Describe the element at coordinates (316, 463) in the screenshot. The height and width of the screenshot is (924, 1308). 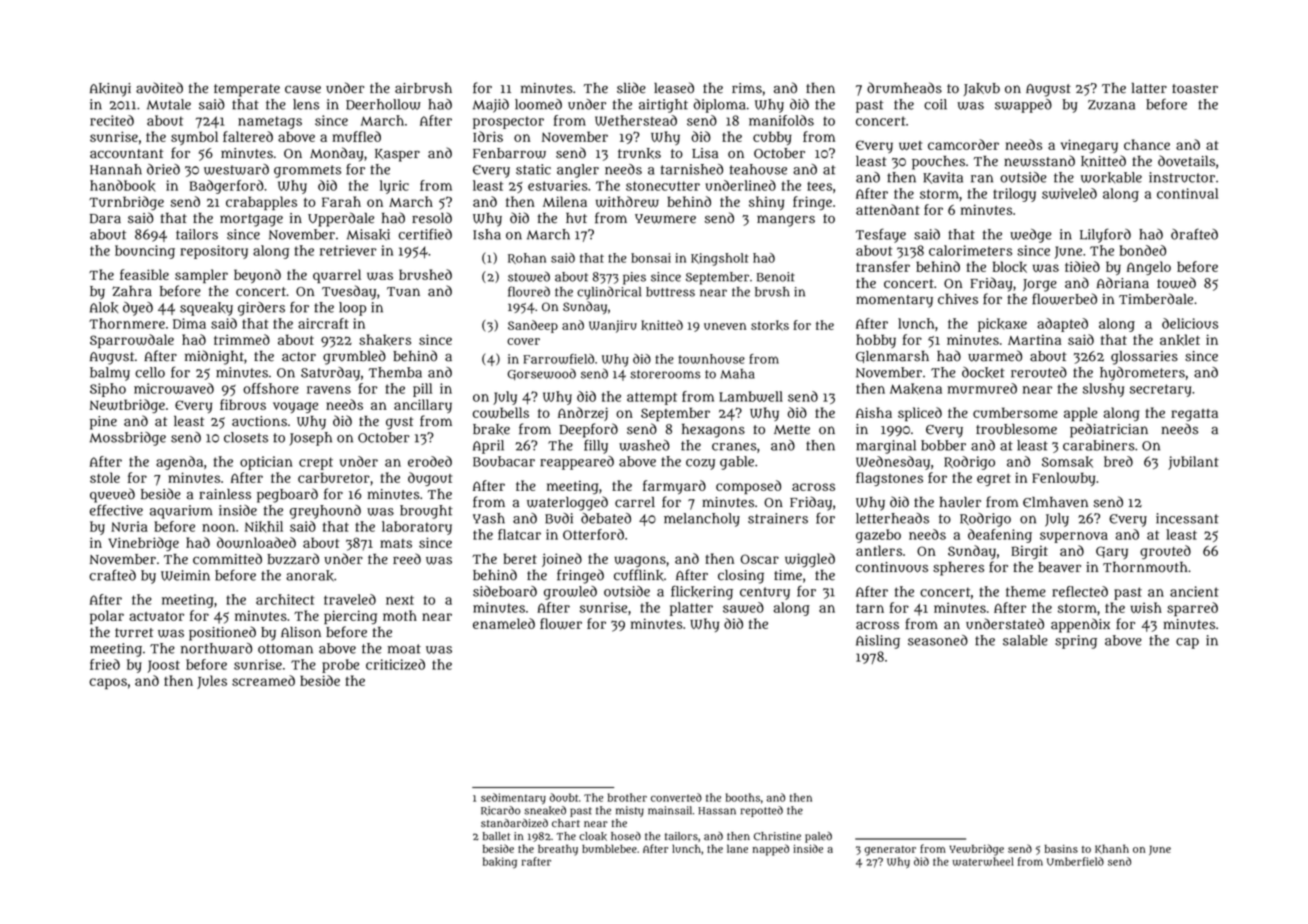
I see `crept` at that location.
